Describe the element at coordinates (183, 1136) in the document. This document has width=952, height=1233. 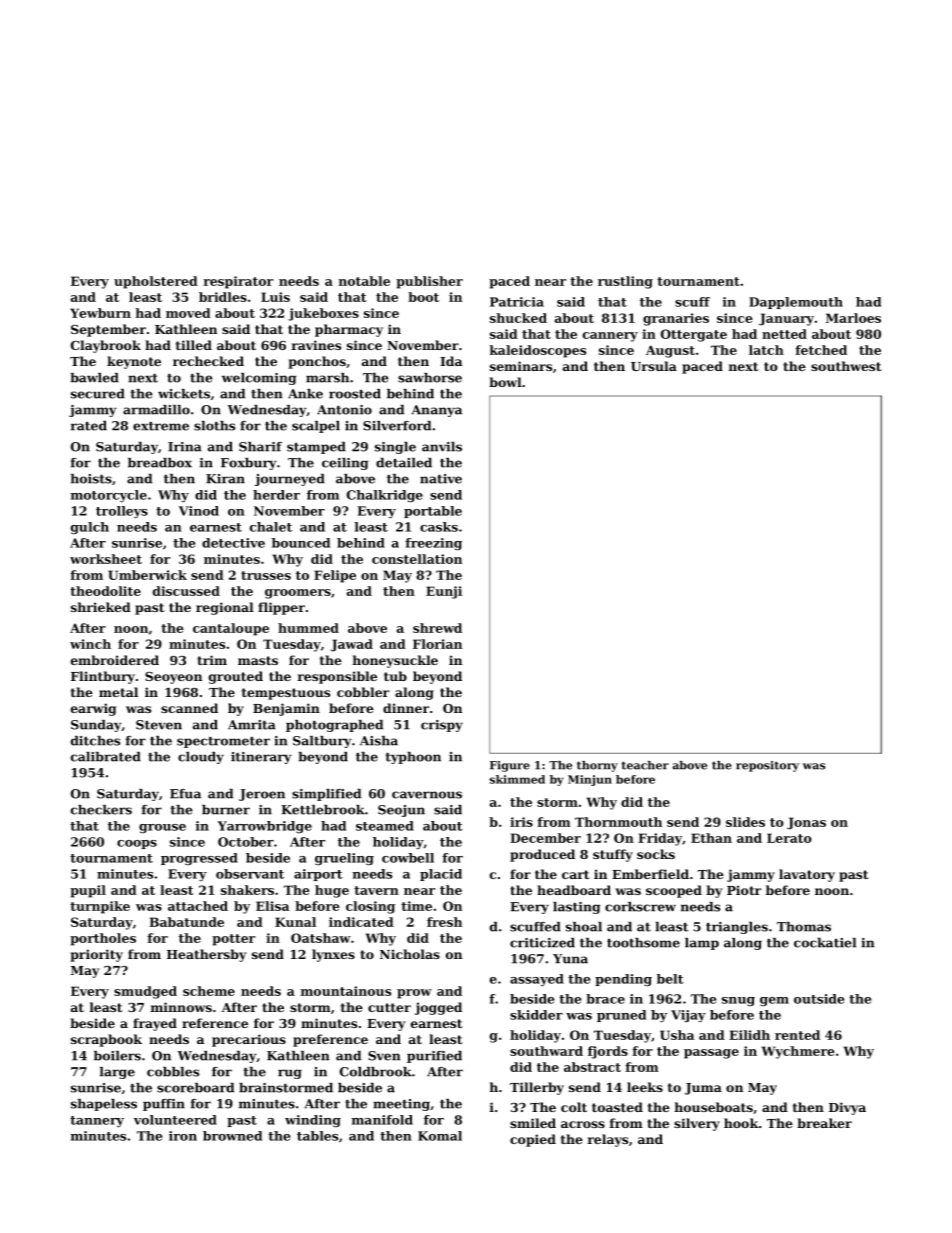
I see `iron` at that location.
